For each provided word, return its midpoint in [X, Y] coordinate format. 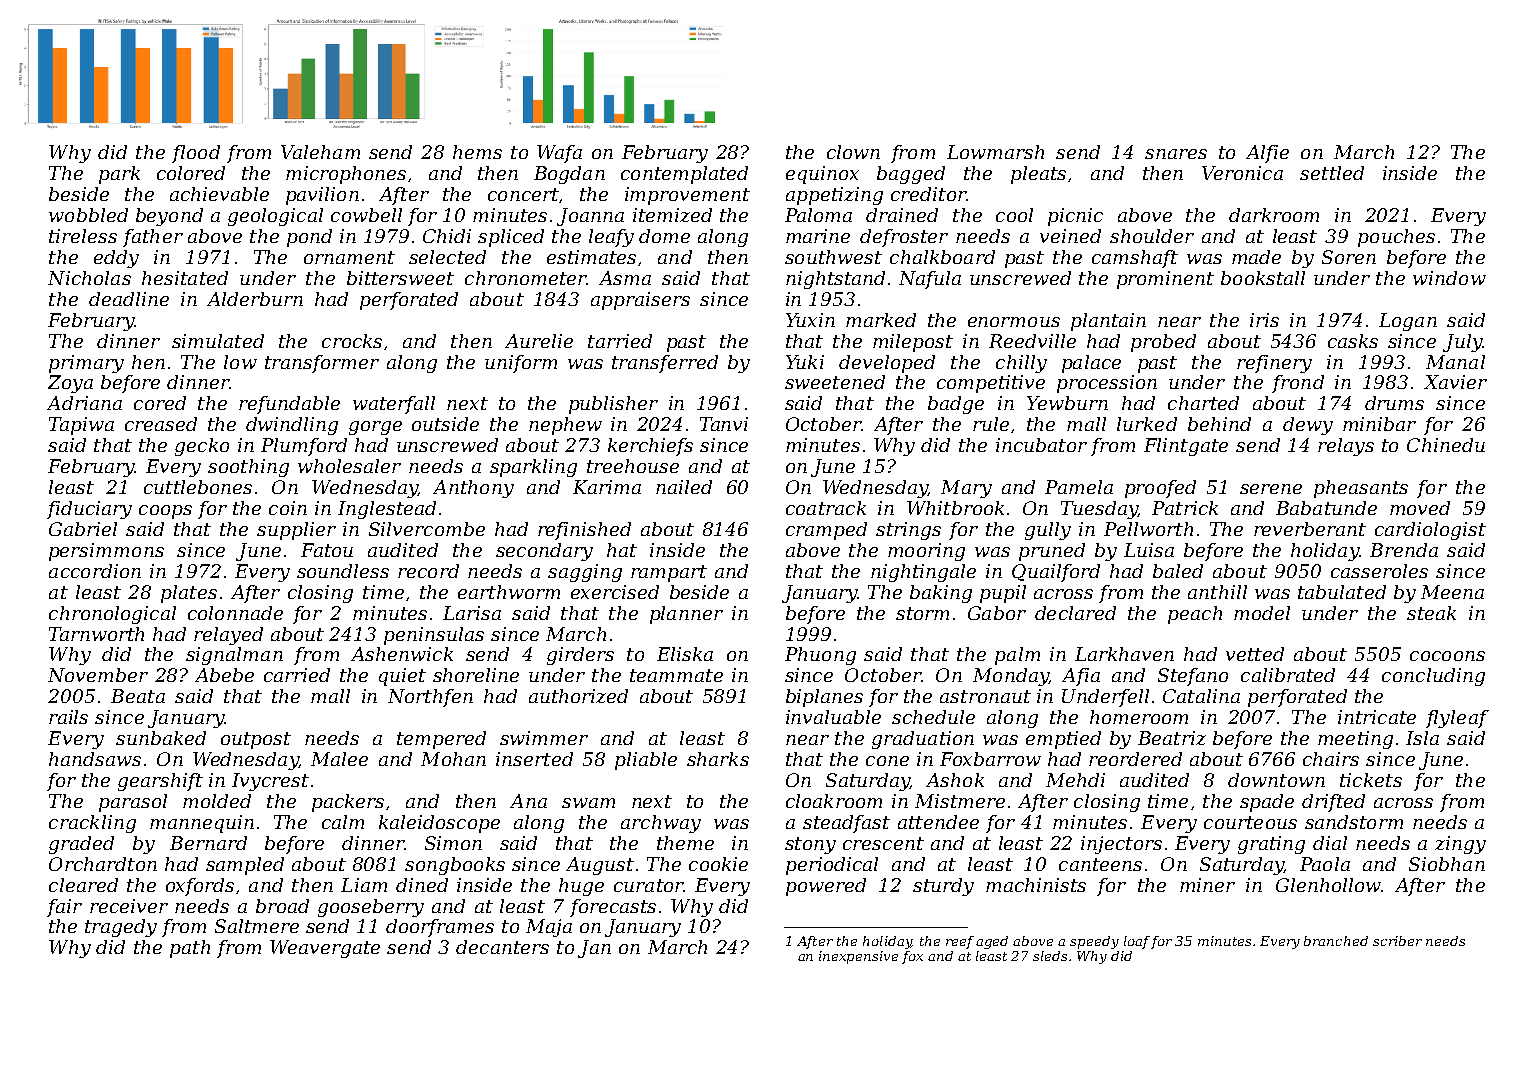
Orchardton [103, 864]
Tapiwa [81, 426]
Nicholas [89, 278]
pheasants [1361, 489]
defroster [904, 238]
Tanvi [724, 424]
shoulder [1152, 236]
